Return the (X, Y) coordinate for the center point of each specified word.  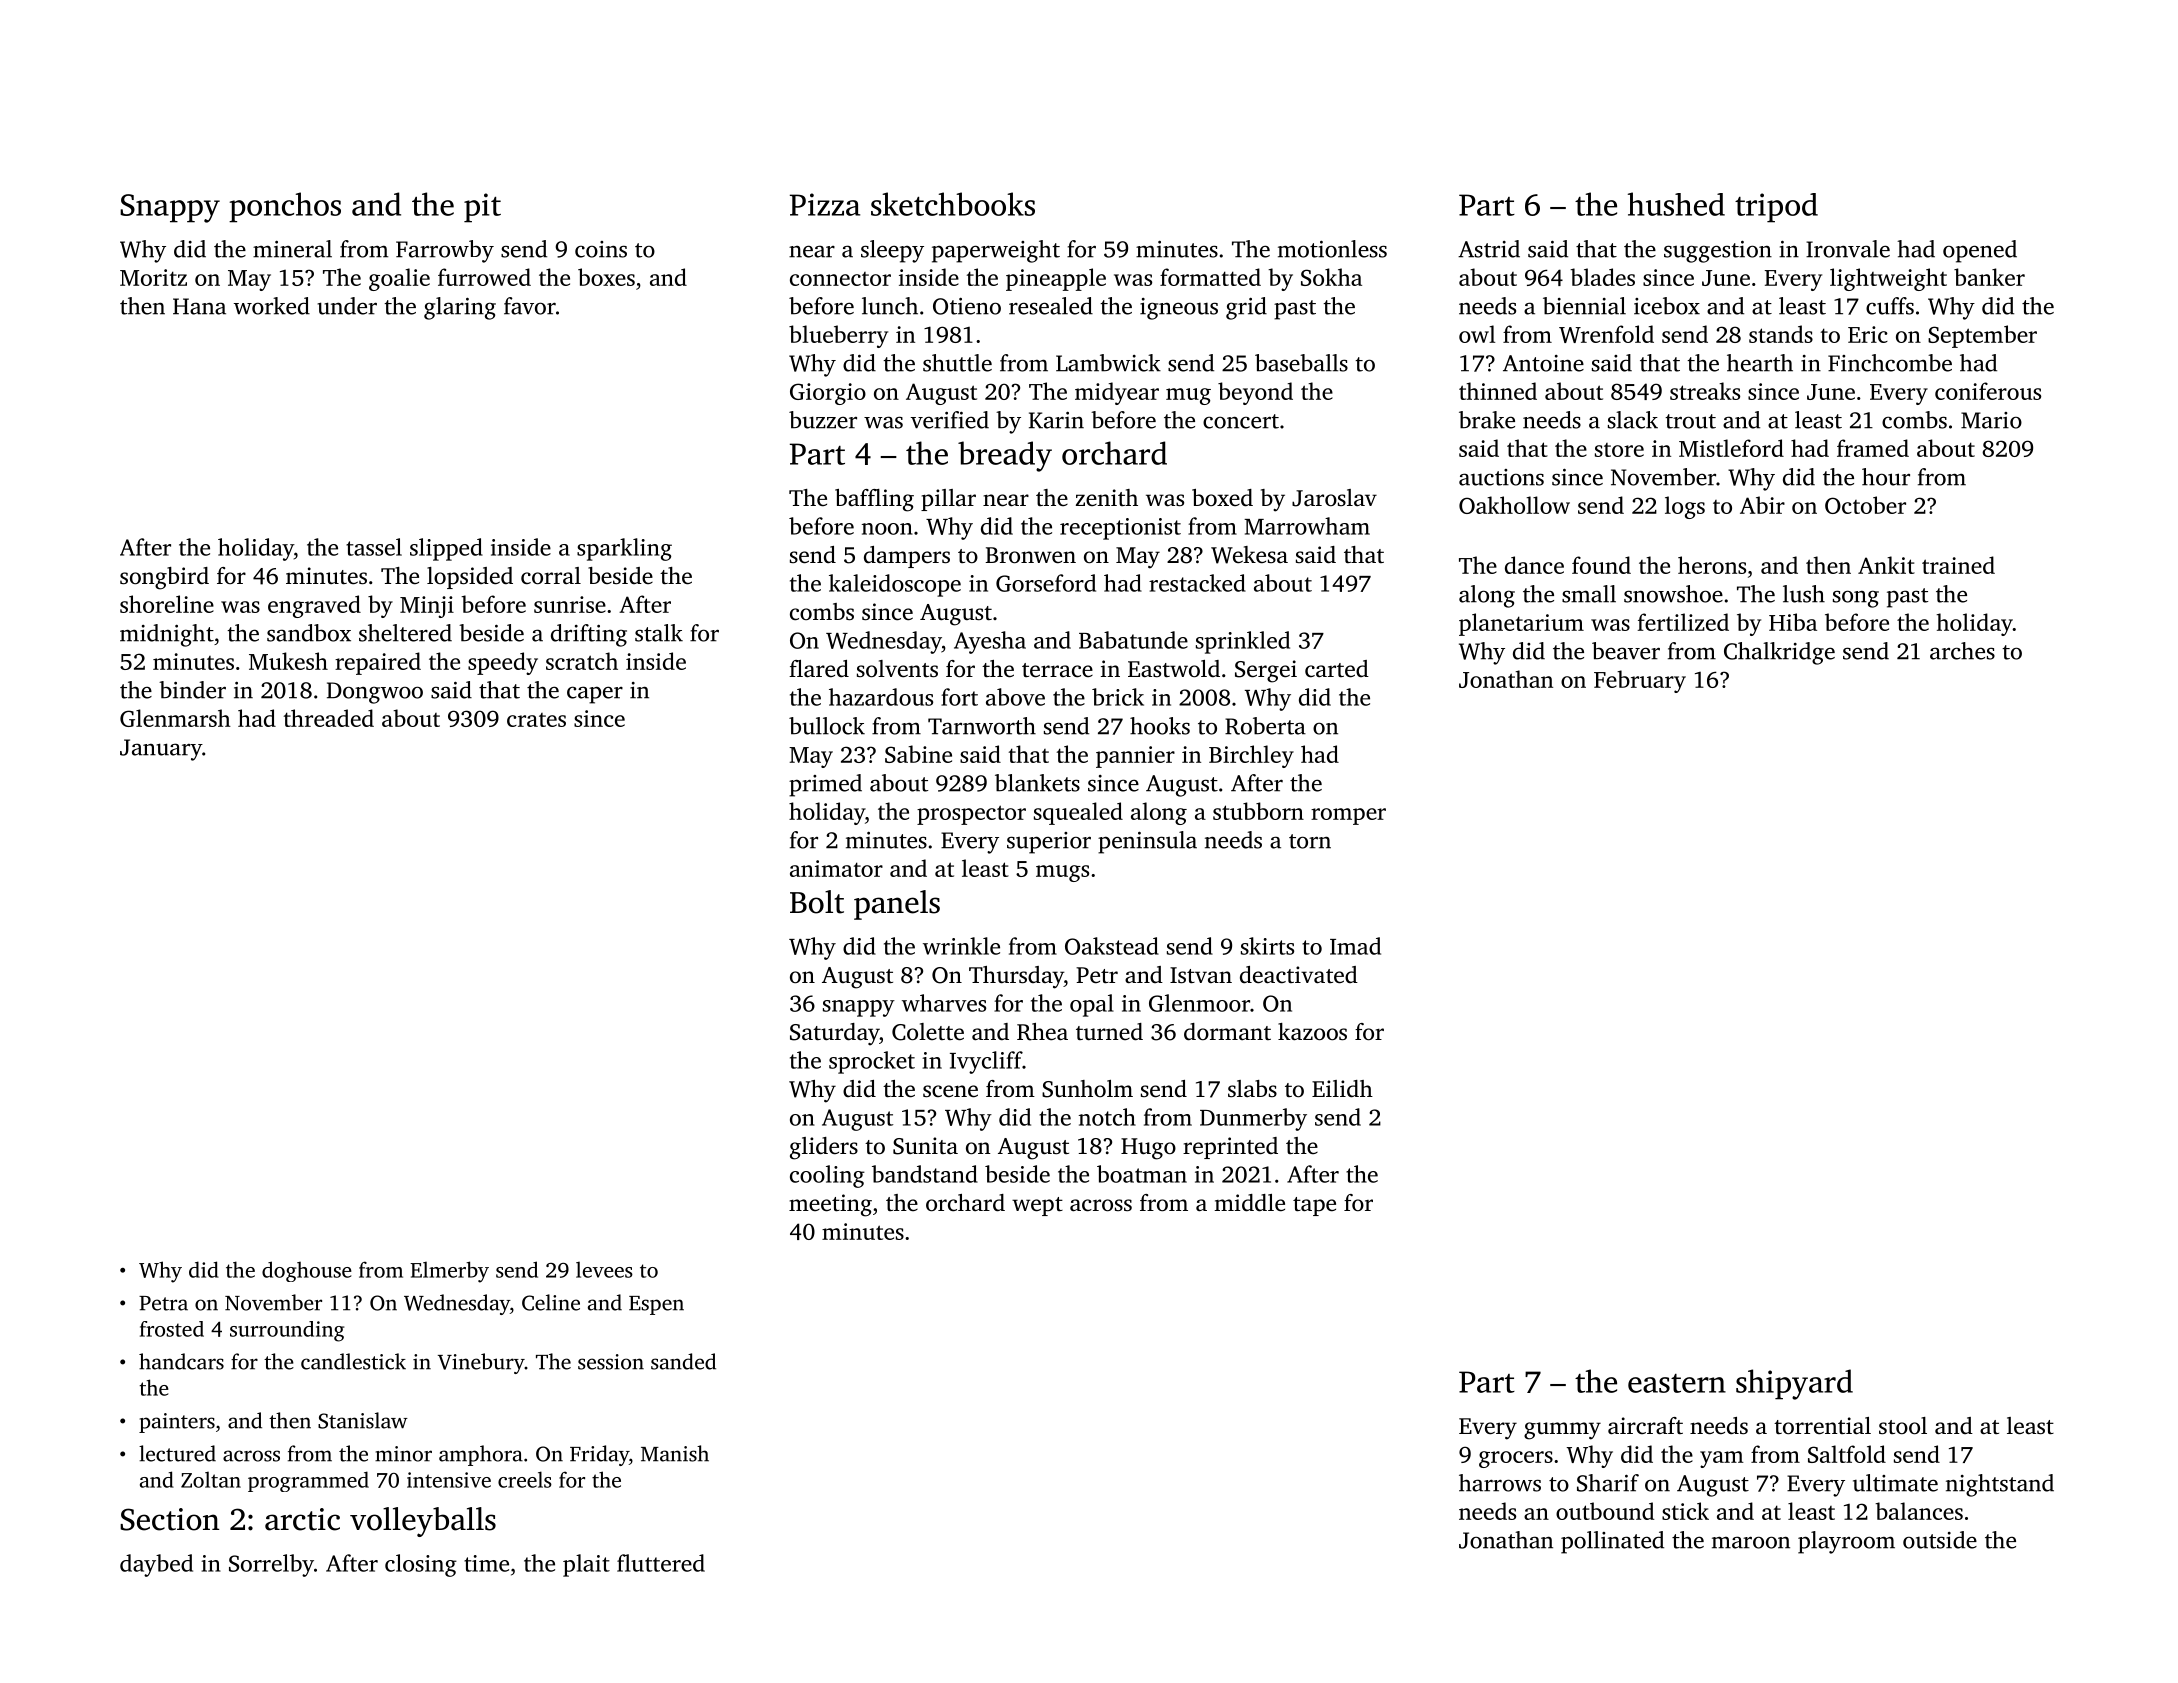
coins (601, 249)
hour (1886, 477)
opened (1980, 251)
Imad (1355, 946)
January (161, 750)
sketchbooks (953, 204)
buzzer (823, 420)
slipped (446, 549)
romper (1348, 816)
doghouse (307, 1271)
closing (421, 1565)
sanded (683, 1361)
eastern (1677, 1383)
